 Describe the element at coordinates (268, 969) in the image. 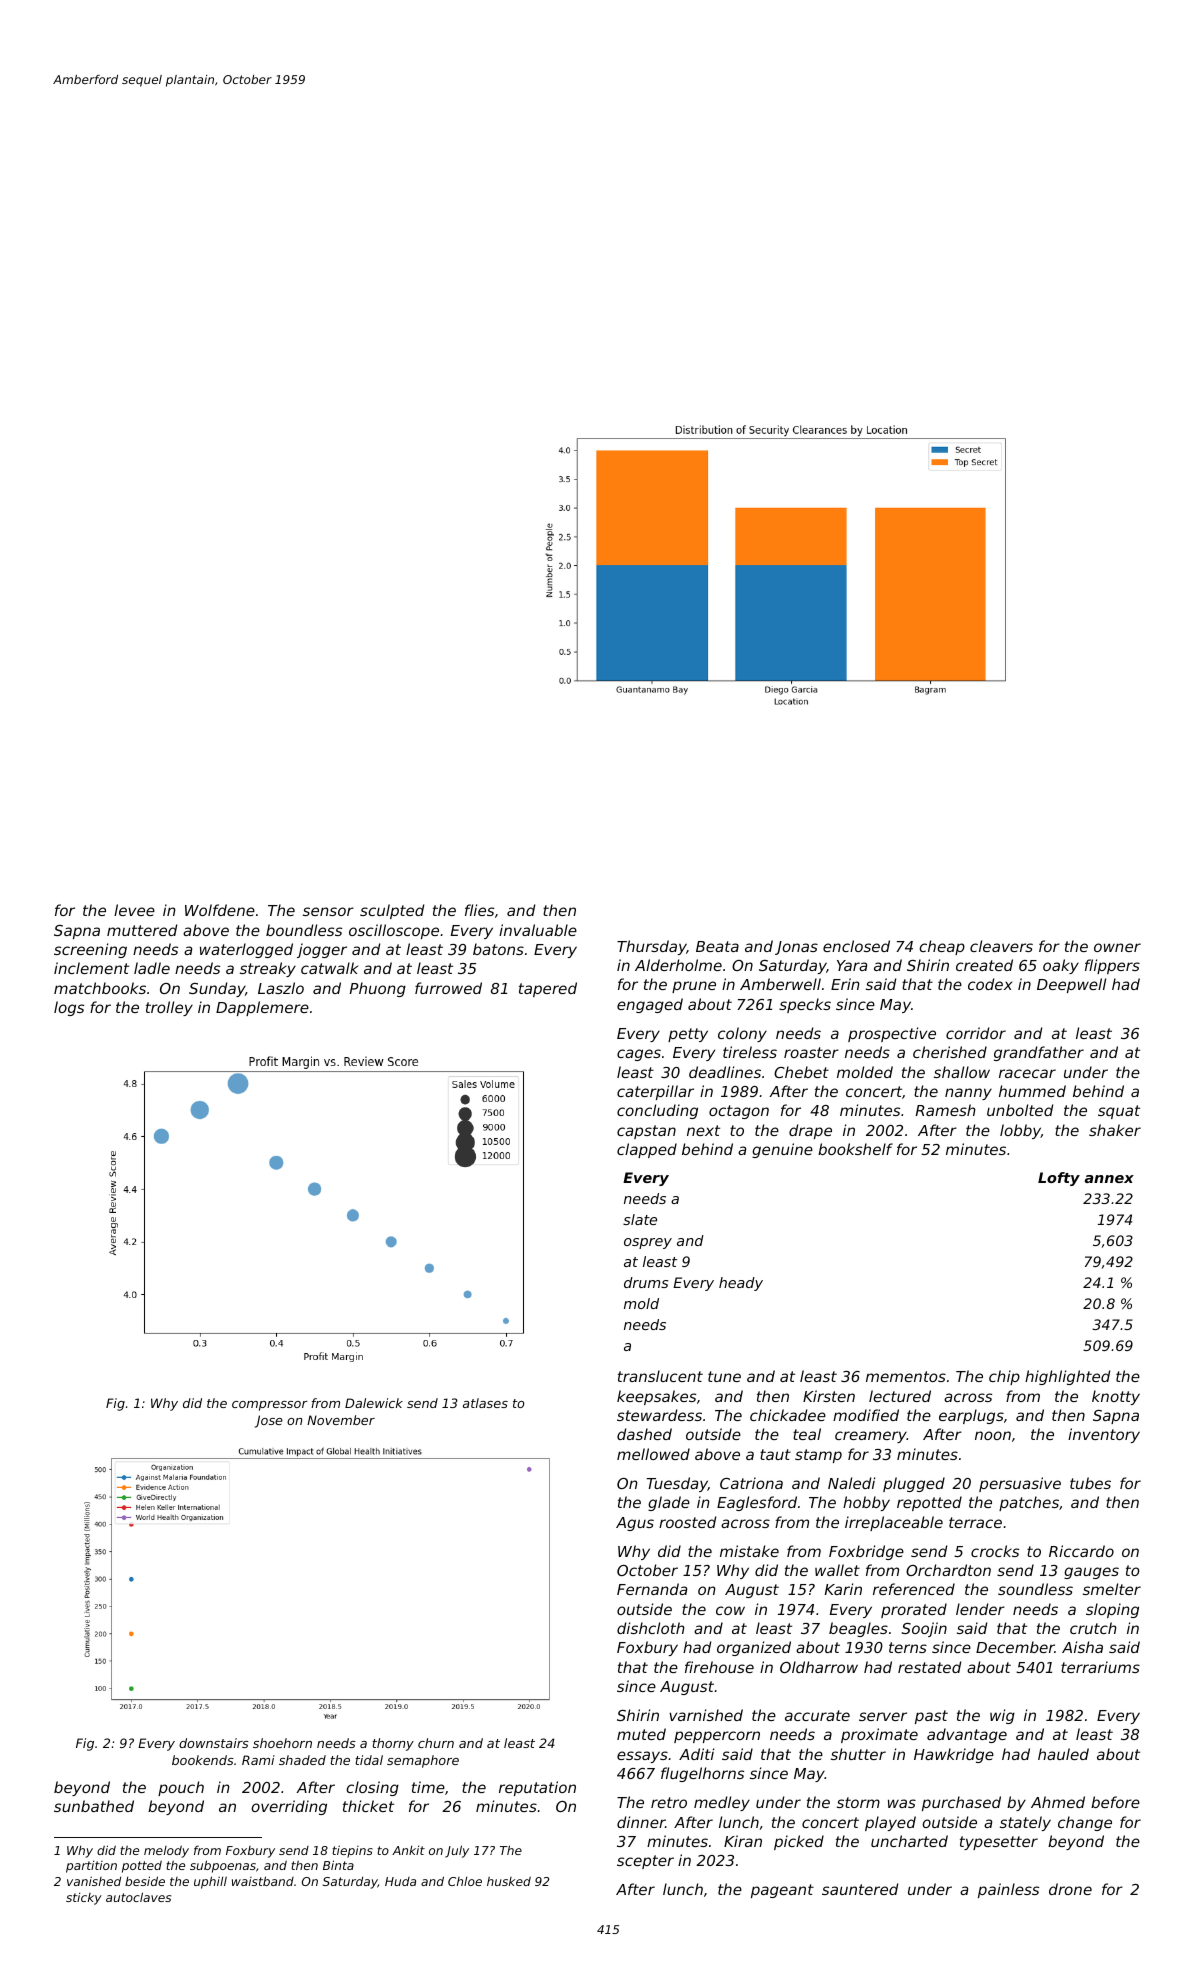

I see `streaky` at that location.
